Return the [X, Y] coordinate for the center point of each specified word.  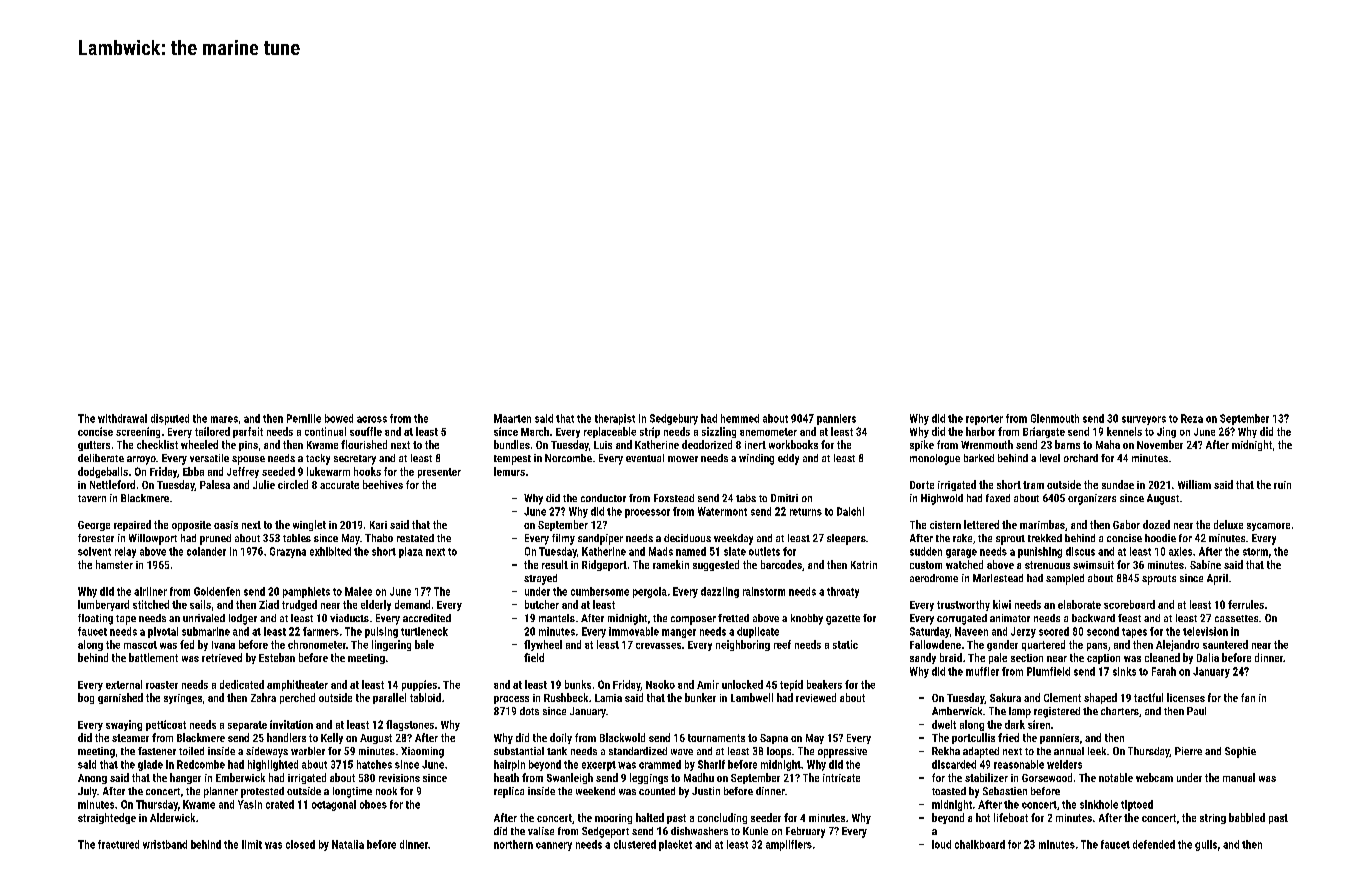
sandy [923, 658]
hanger [185, 778]
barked [979, 458]
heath [506, 777]
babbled [1247, 817]
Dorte [922, 485]
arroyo [141, 460]
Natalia [348, 844]
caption [1103, 659]
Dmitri [784, 498]
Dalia [1208, 657]
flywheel [543, 645]
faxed [998, 498]
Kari [378, 525]
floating [95, 619]
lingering [391, 645]
